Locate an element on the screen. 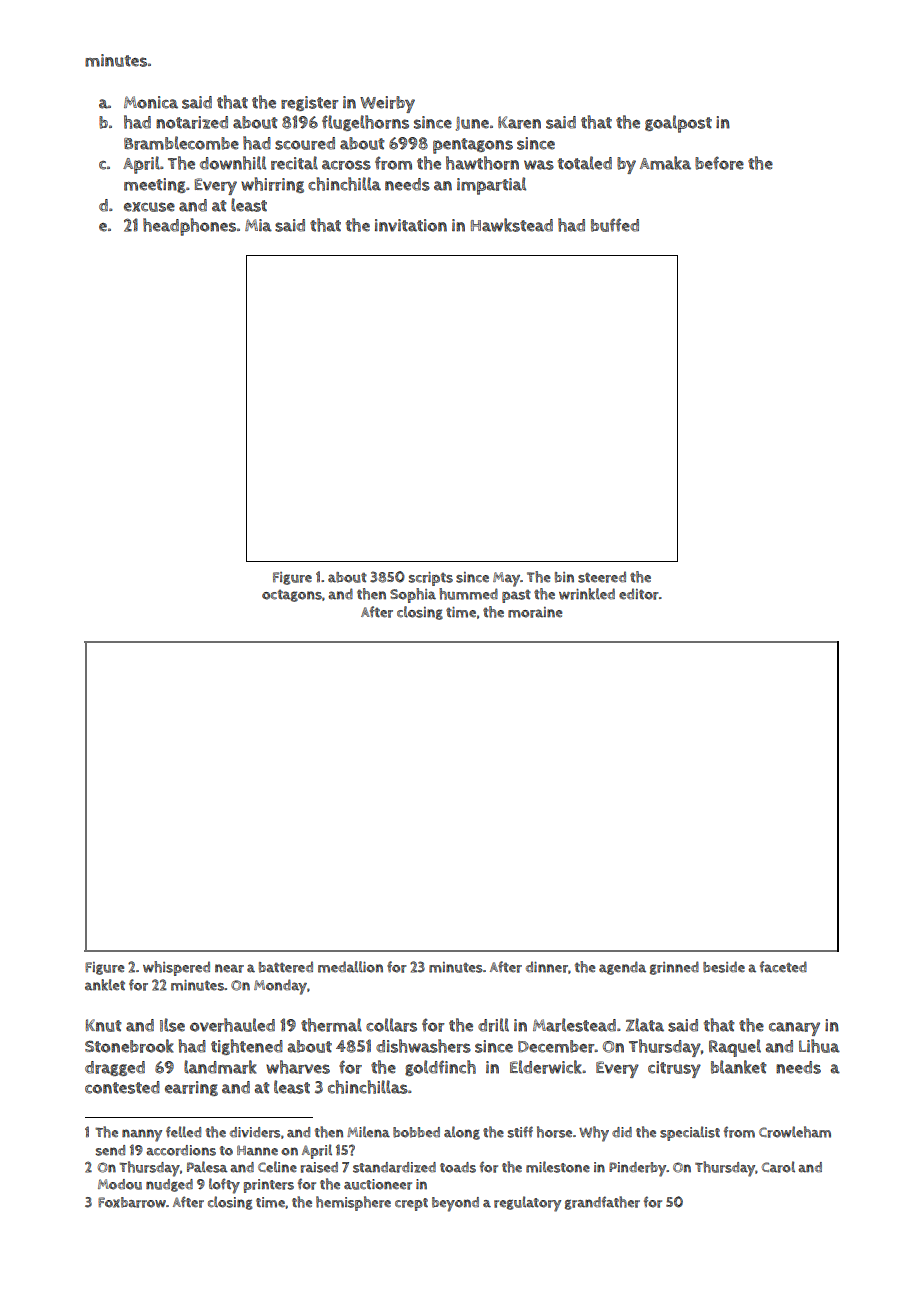 The width and height of the screenshot is (924, 1308). crept is located at coordinates (411, 1204).
